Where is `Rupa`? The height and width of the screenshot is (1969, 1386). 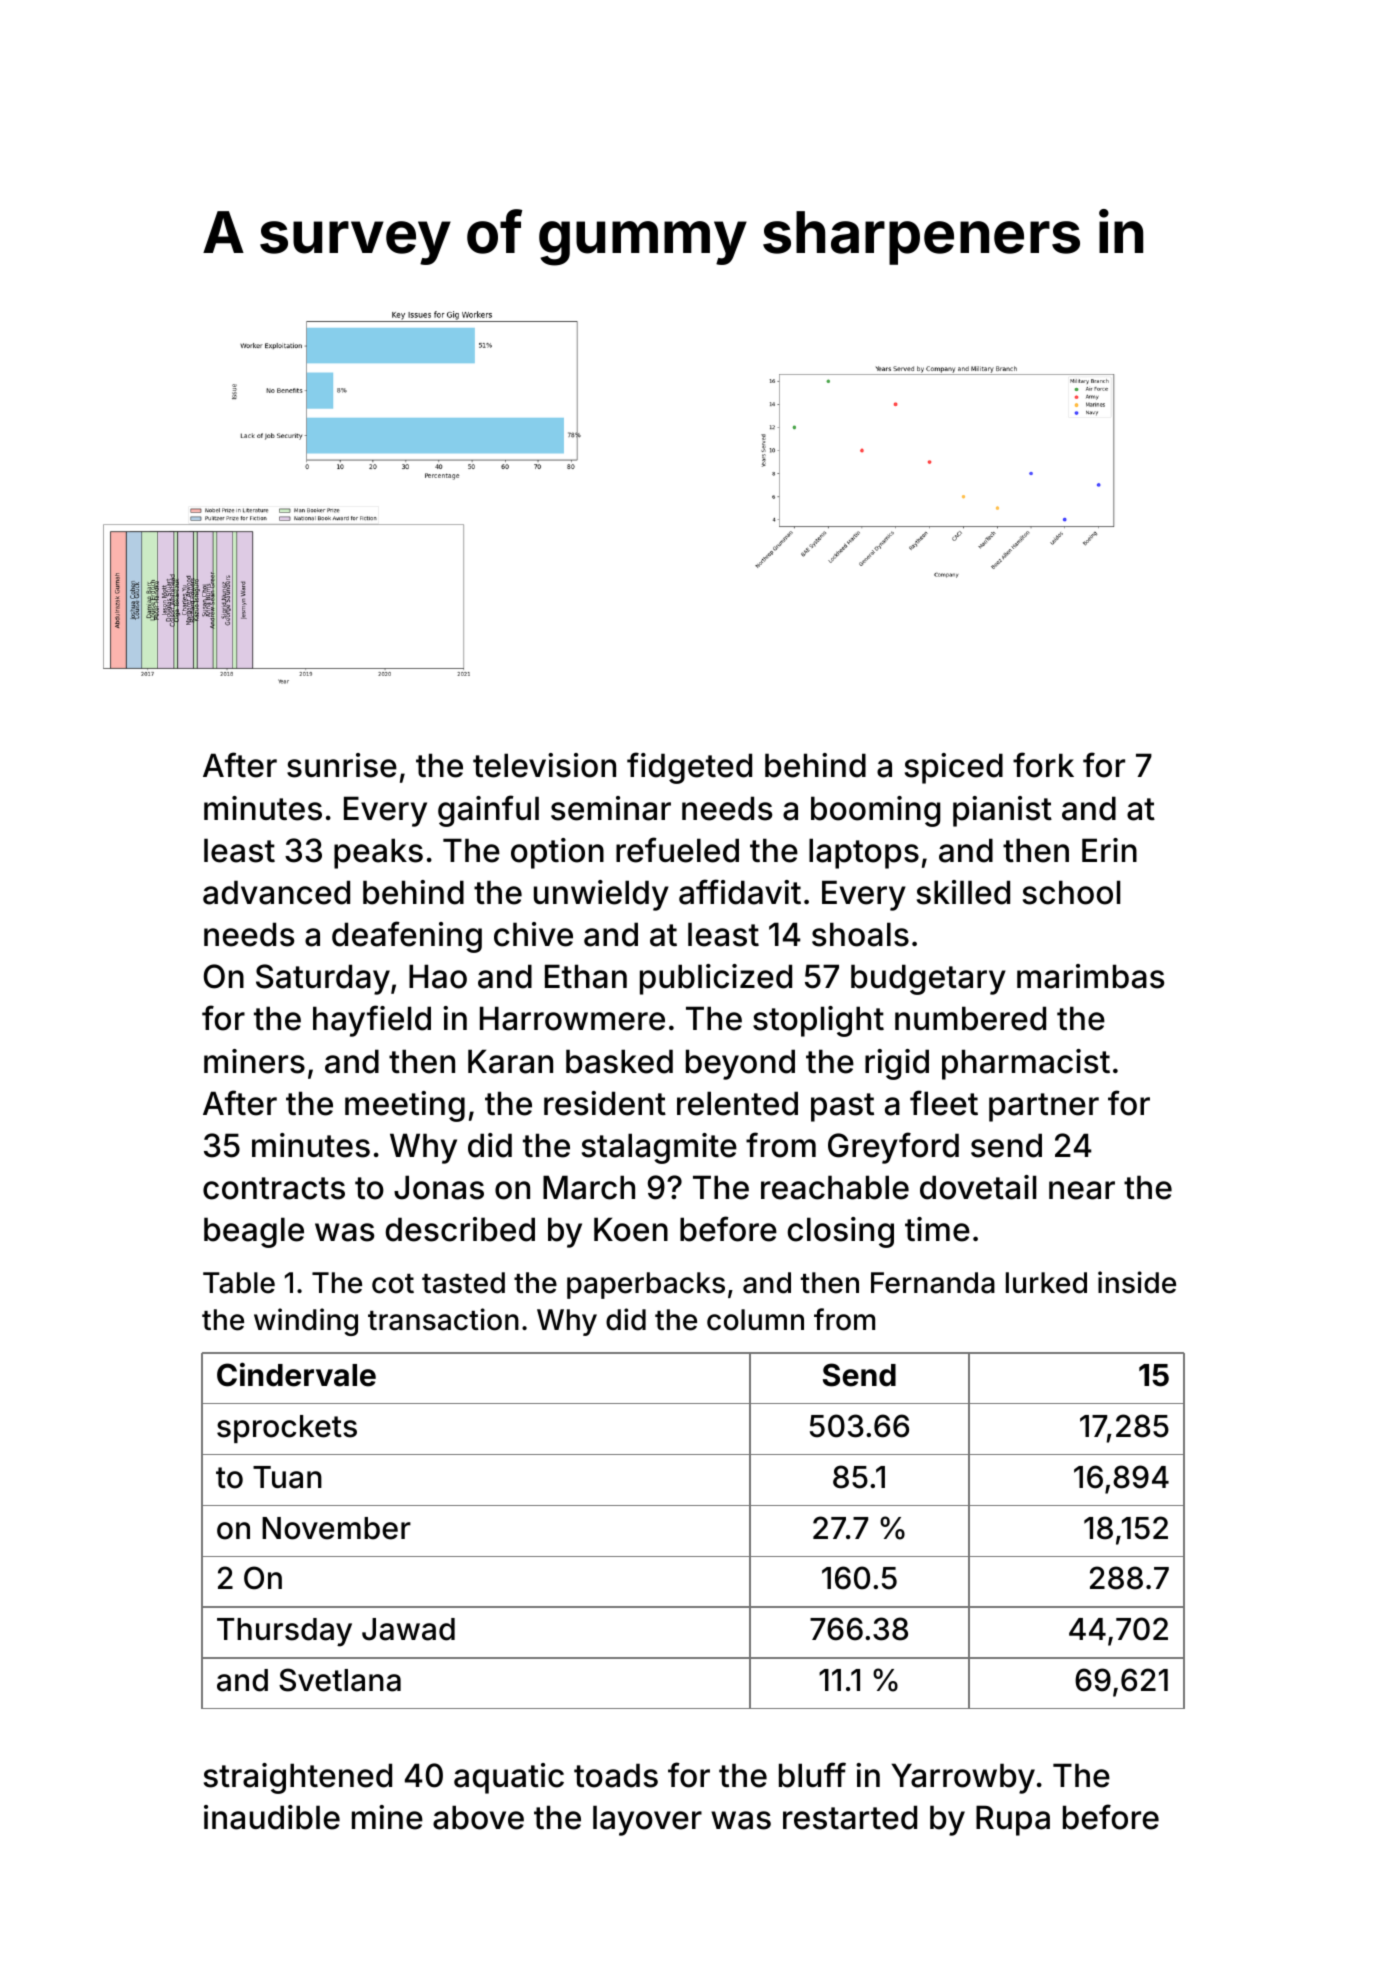 Rupa is located at coordinates (1013, 1820).
